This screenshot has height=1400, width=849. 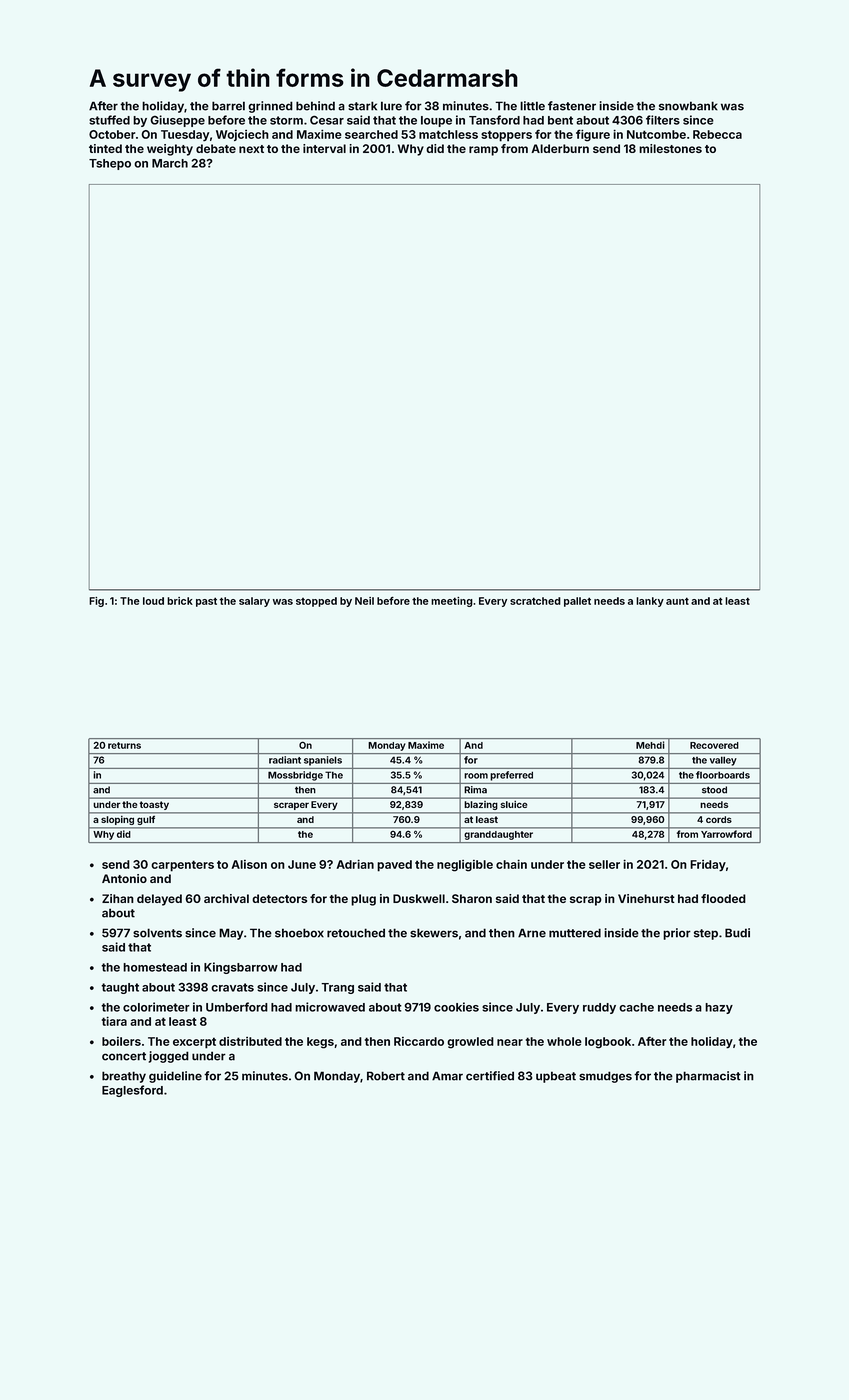 I want to click on solvents, so click(x=157, y=933).
